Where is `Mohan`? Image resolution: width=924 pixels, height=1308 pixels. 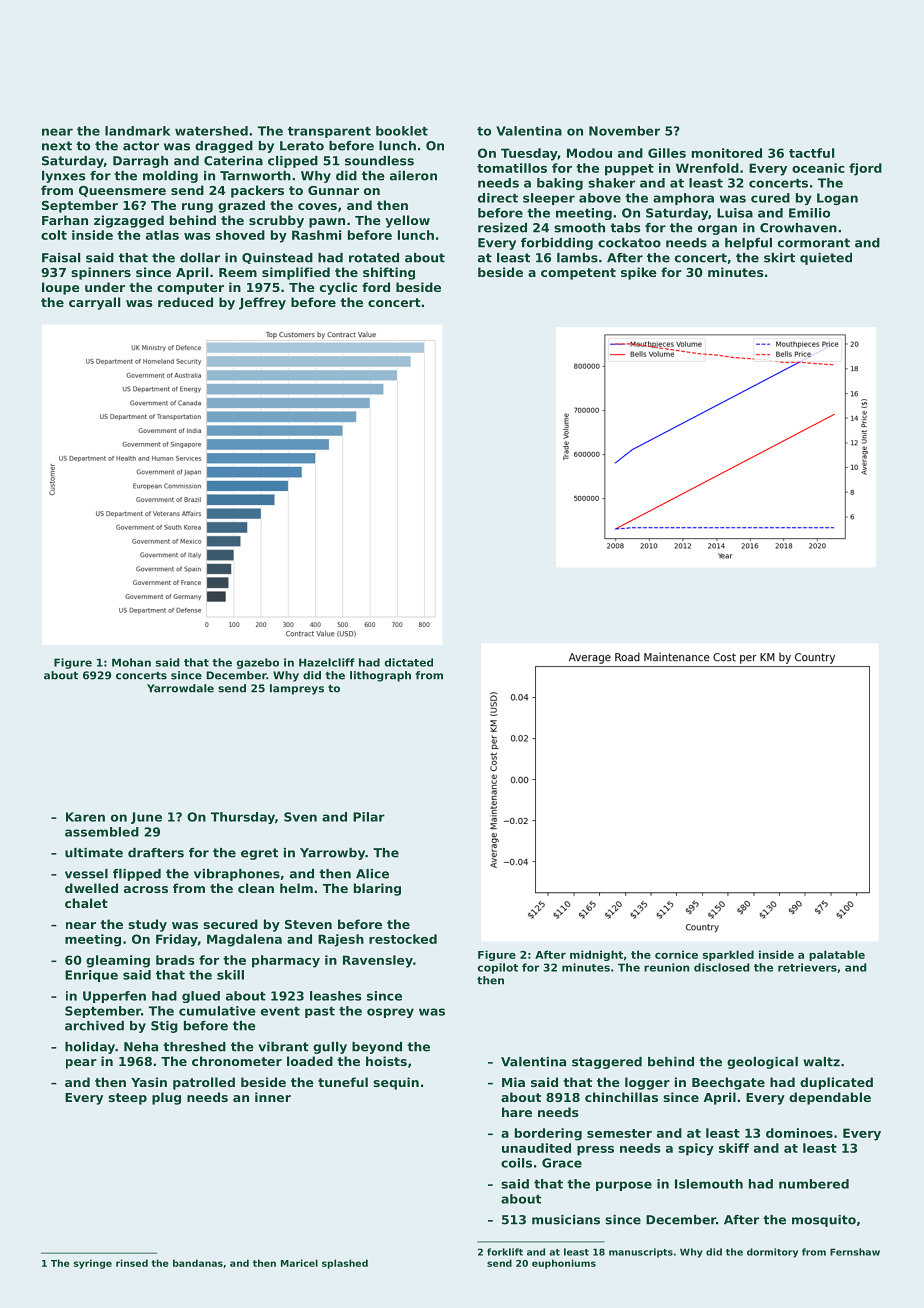 Mohan is located at coordinates (131, 662).
